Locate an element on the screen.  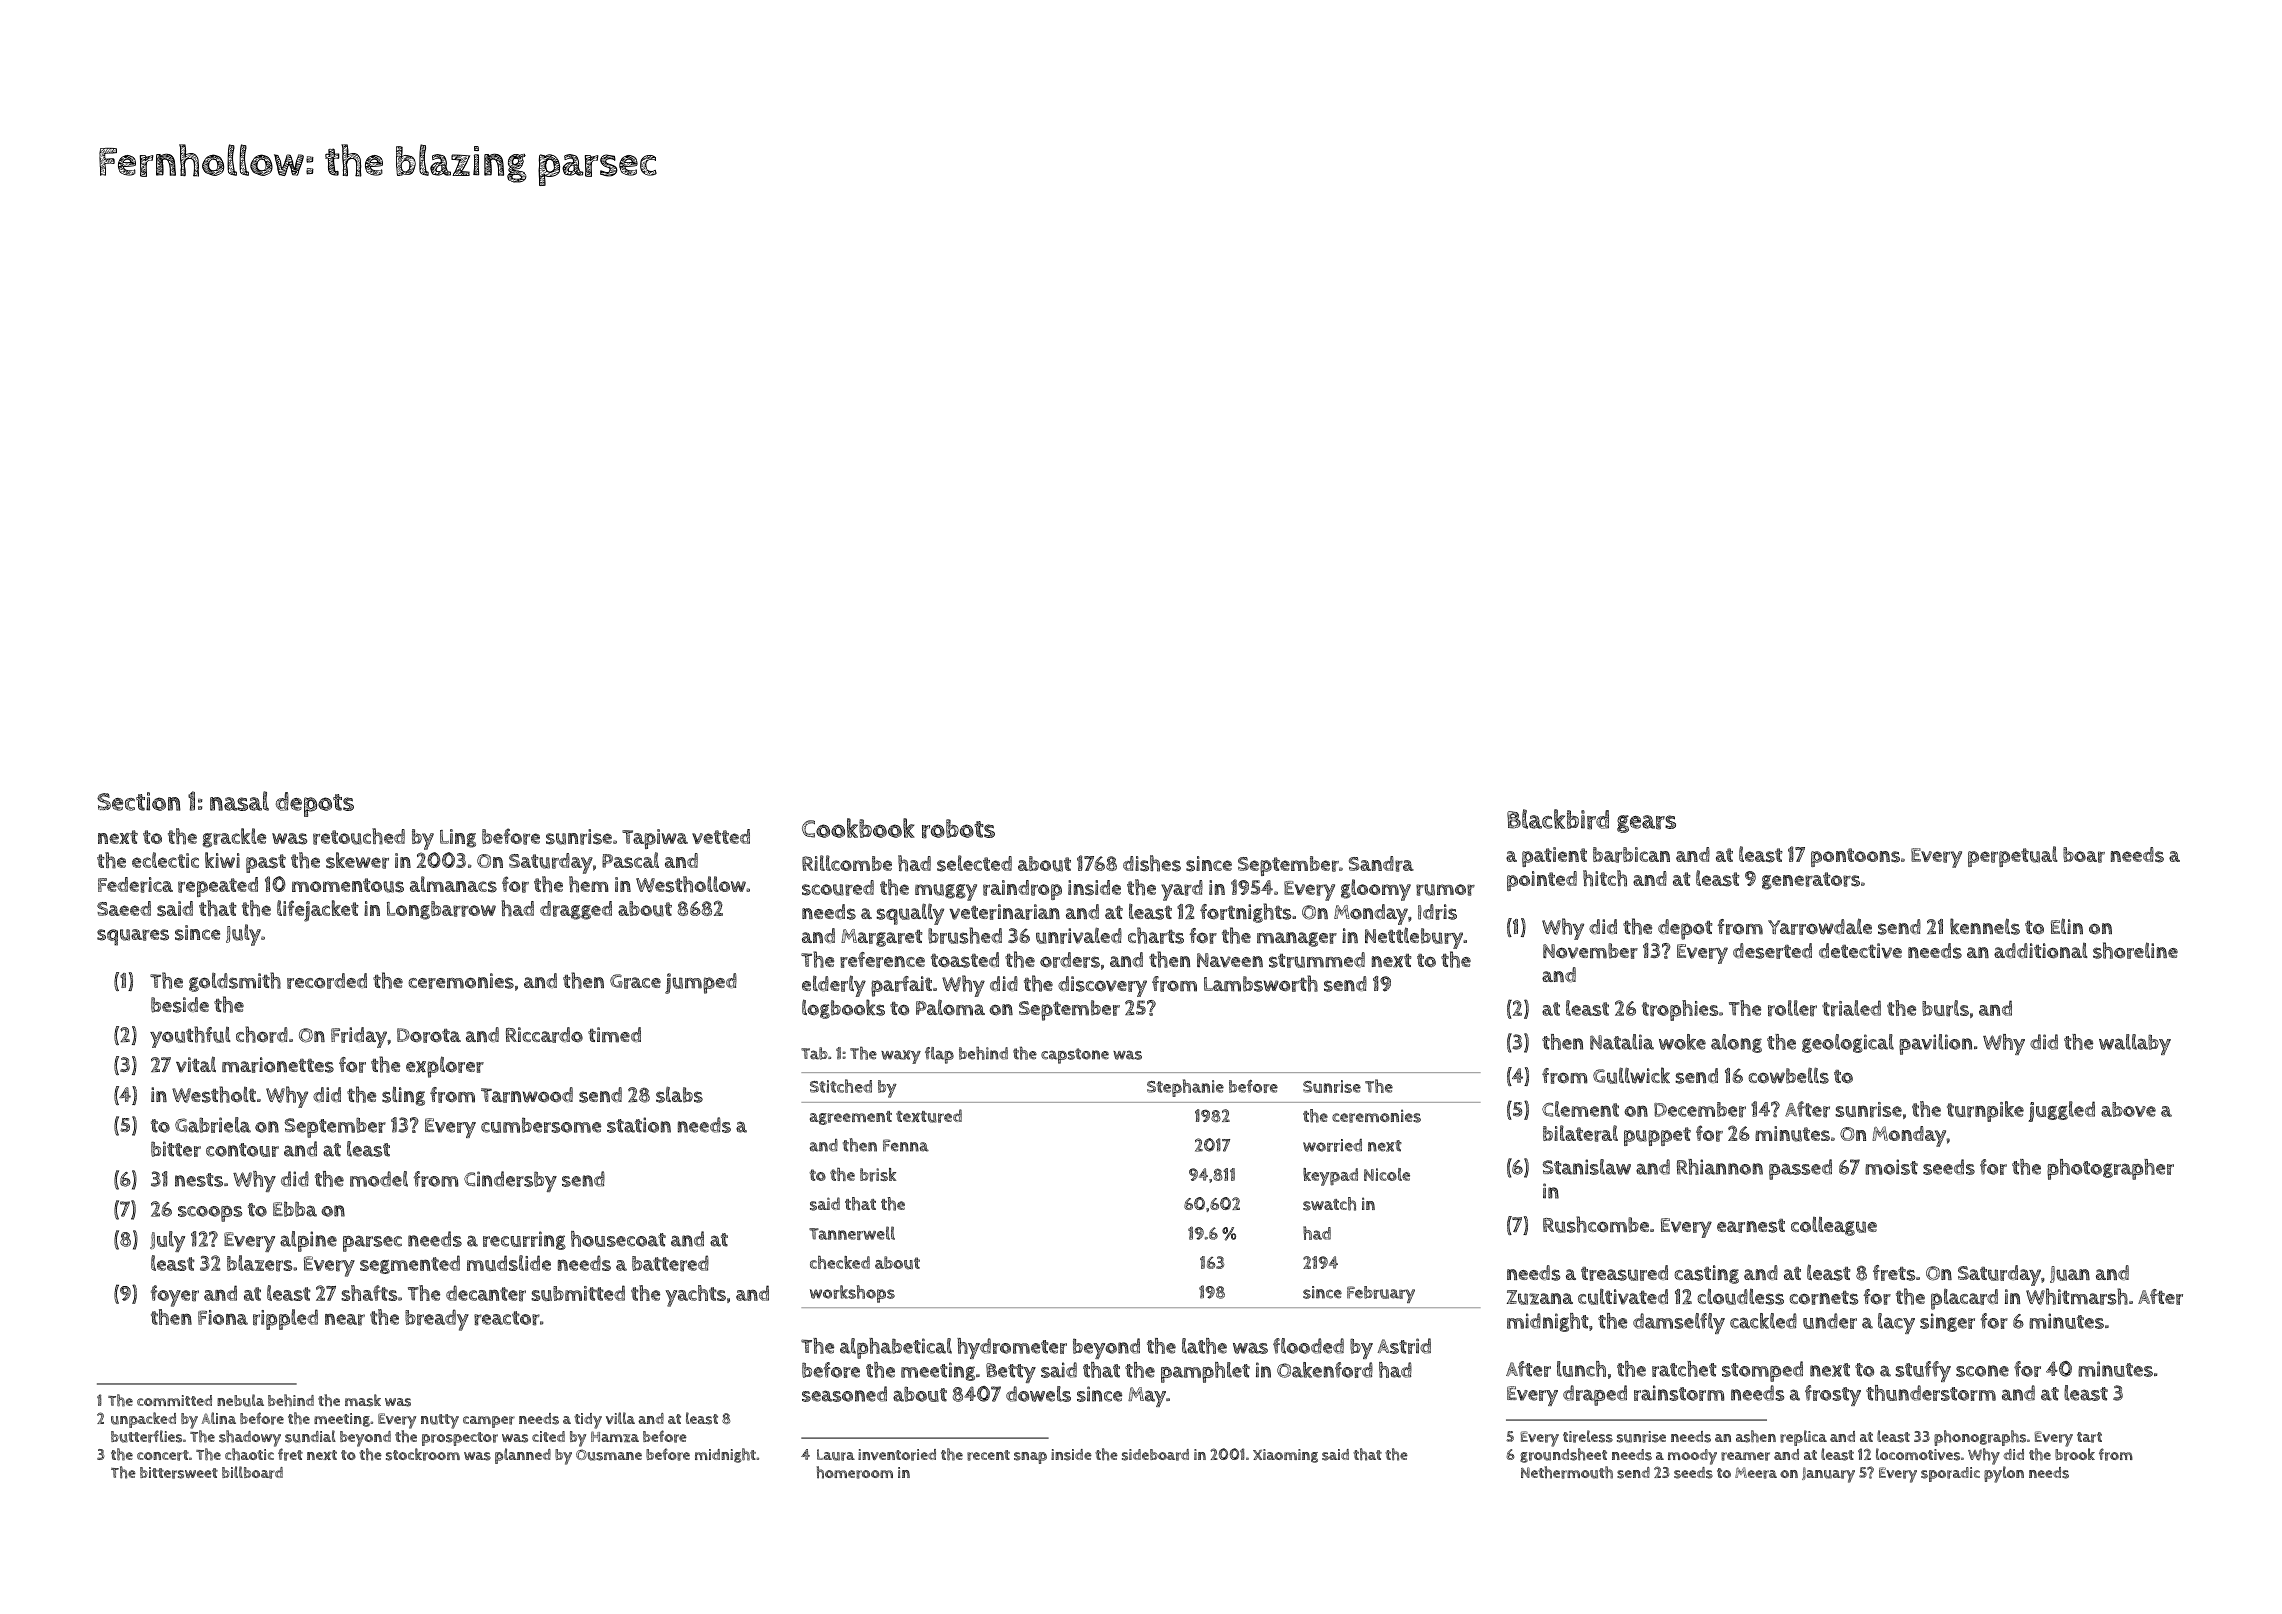
perpetual is located at coordinates (2013, 856).
